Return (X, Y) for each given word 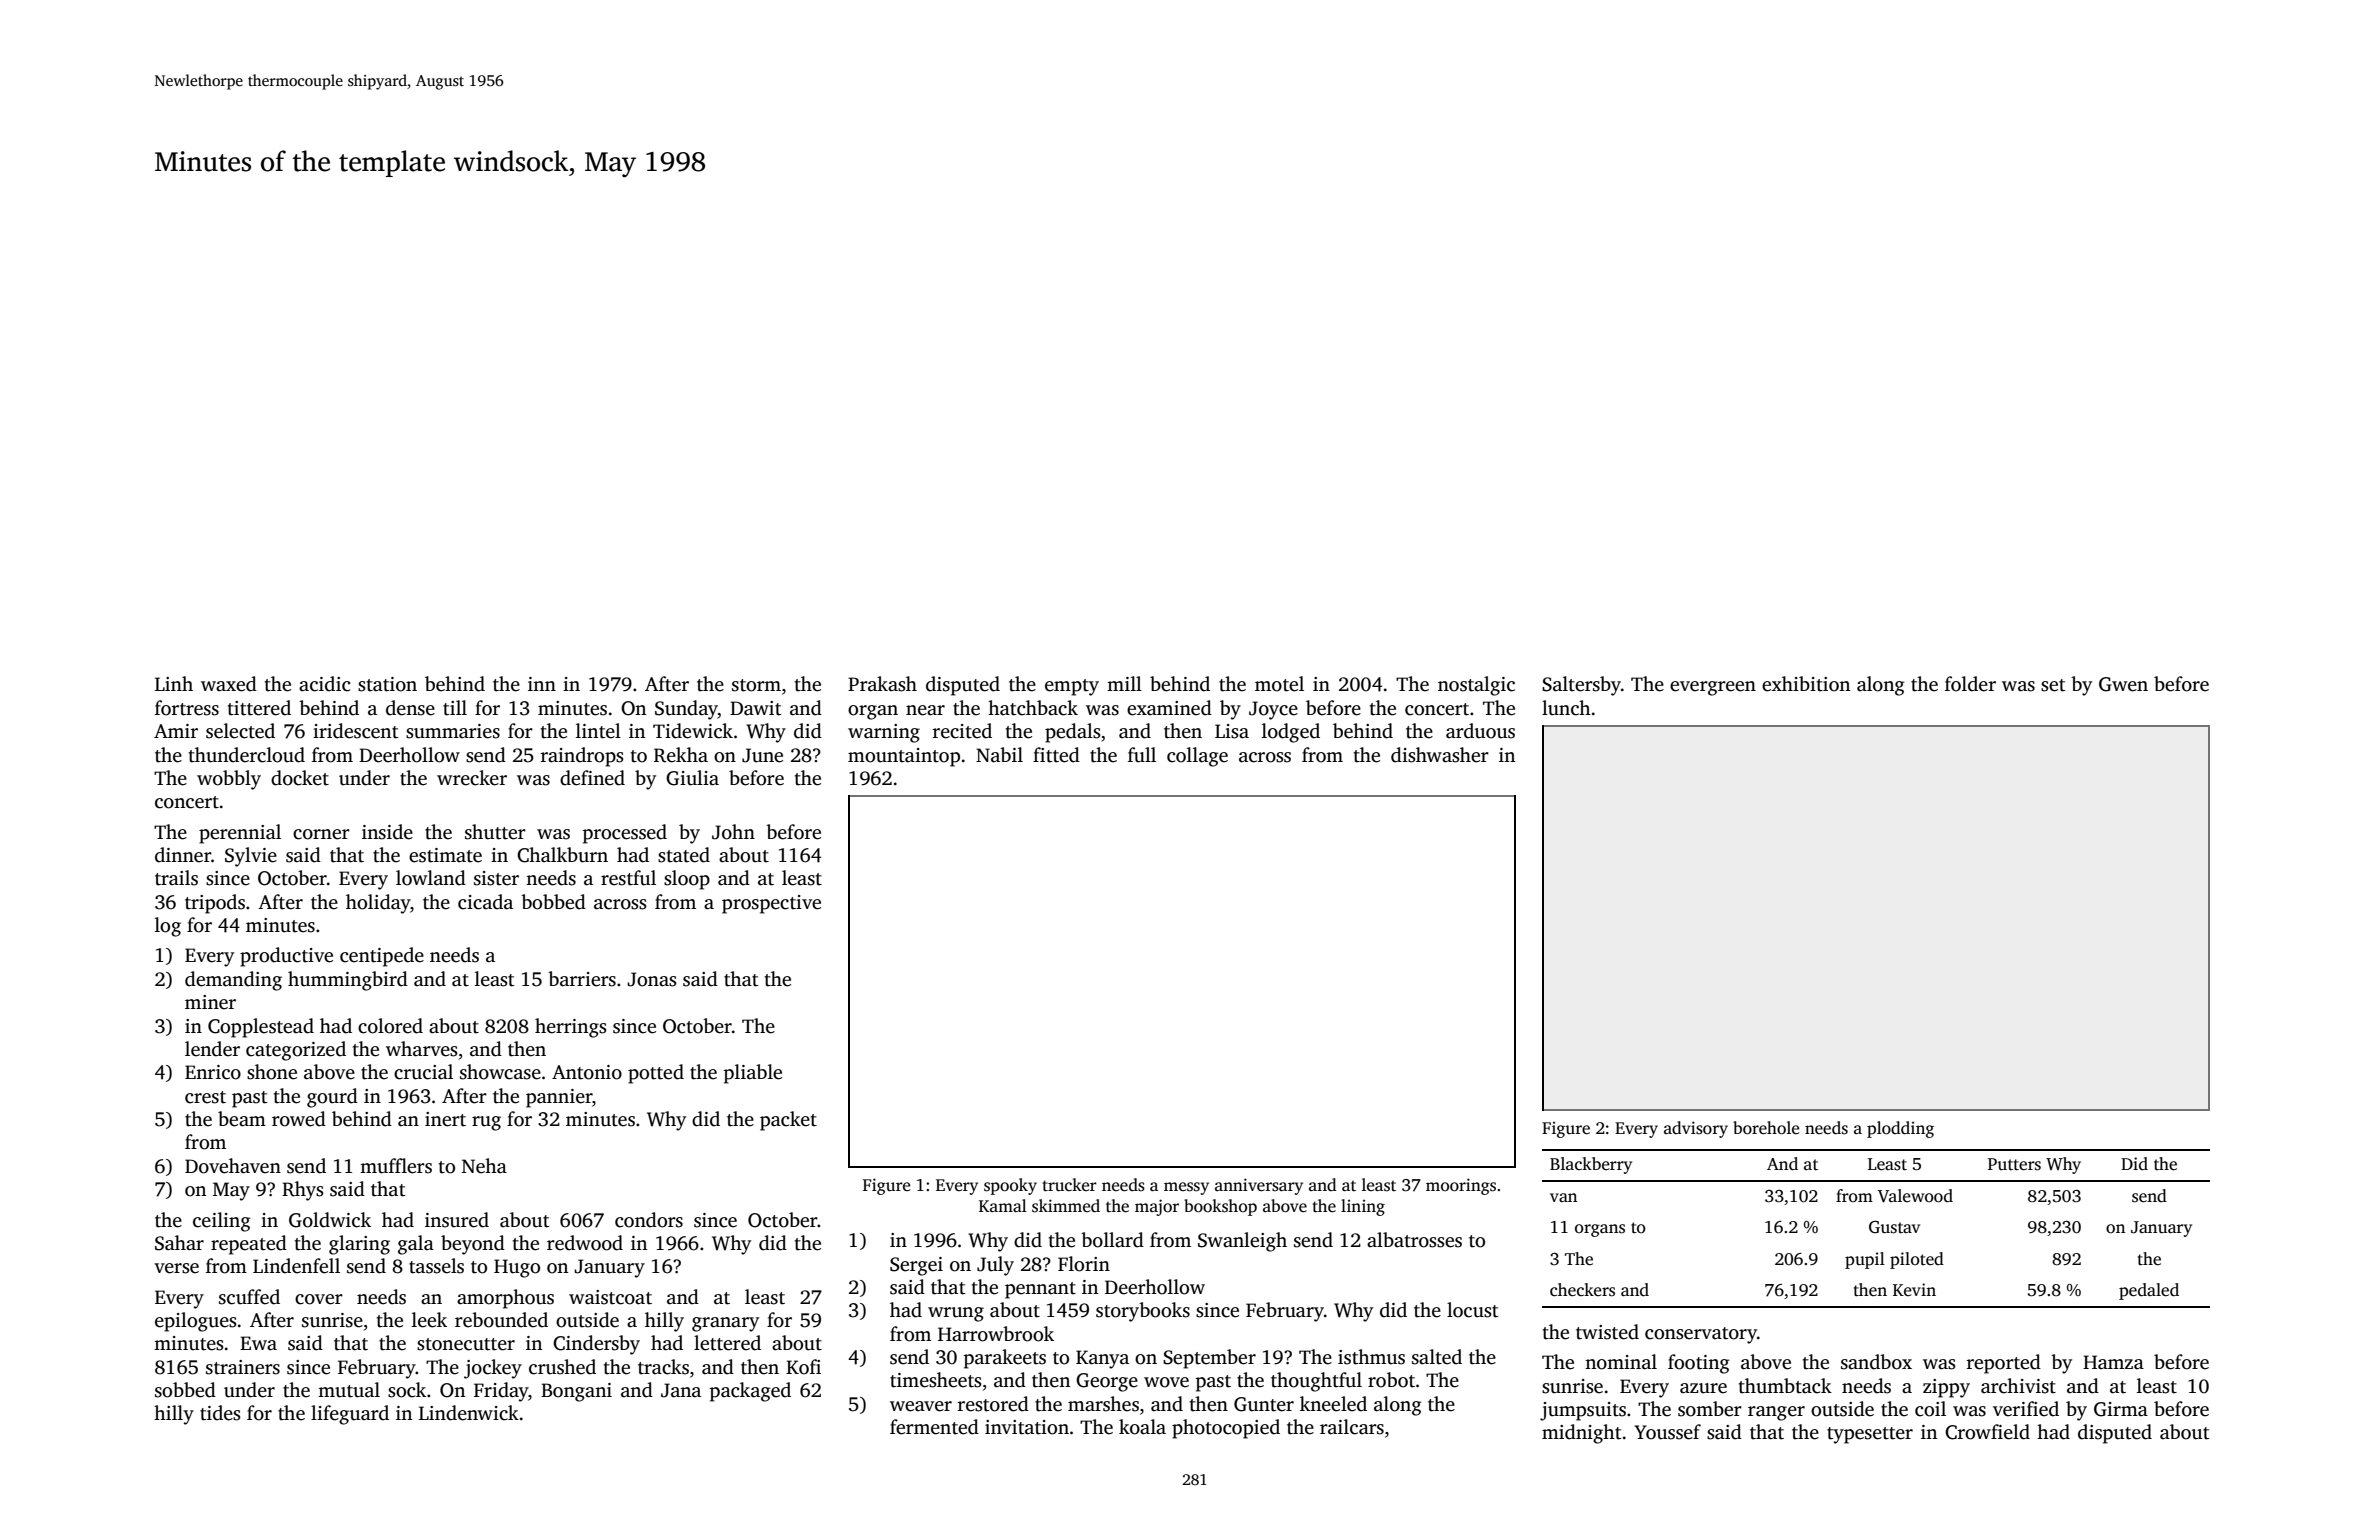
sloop (687, 880)
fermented (934, 1427)
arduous (1480, 731)
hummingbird (348, 981)
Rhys (303, 1191)
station (387, 684)
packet (788, 1121)
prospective (771, 904)
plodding (1900, 1129)
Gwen (2123, 684)
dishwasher (1440, 755)
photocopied (1226, 1429)
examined (1169, 708)
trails (176, 878)
